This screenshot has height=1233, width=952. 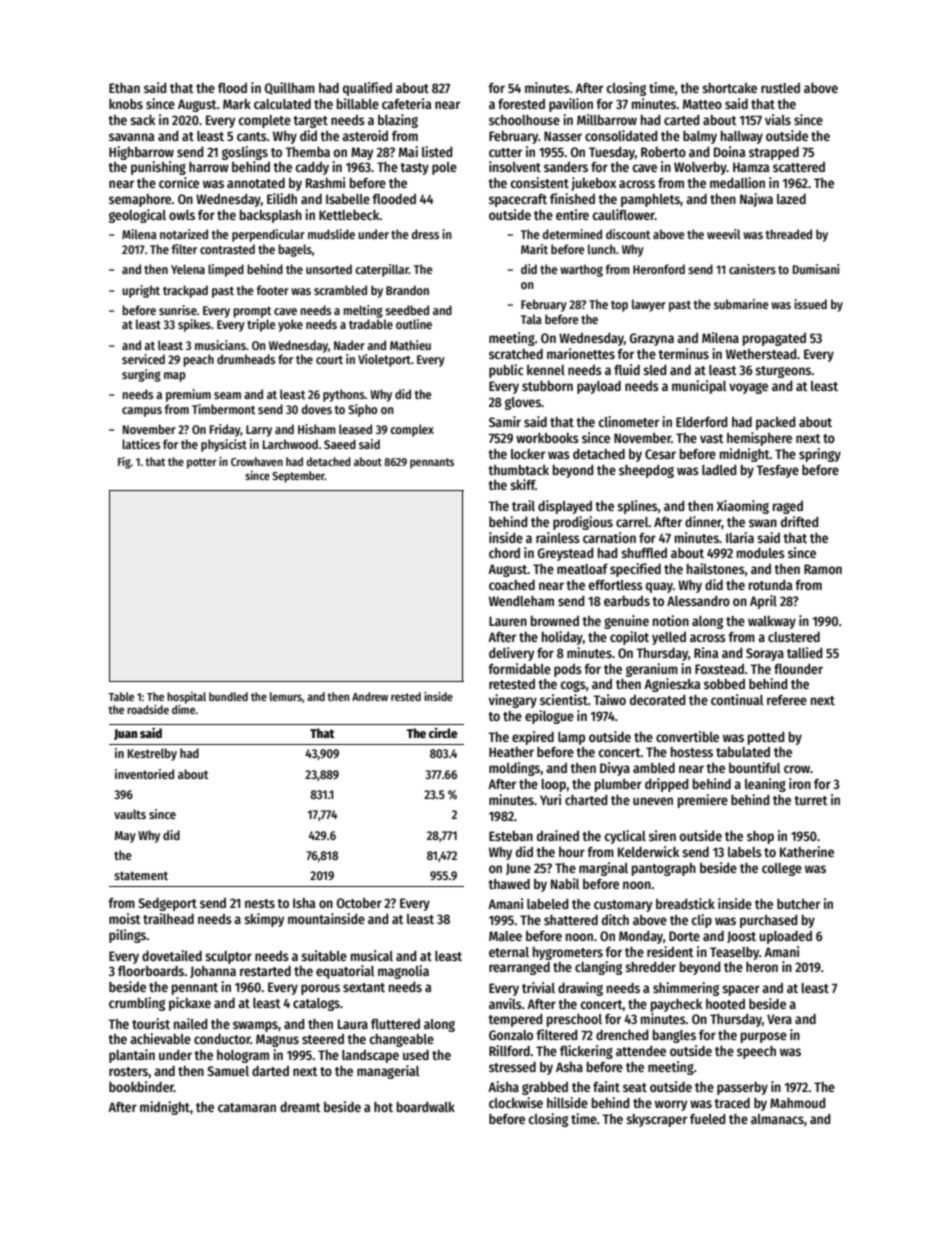 What do you see at coordinates (141, 291) in the screenshot?
I see `upright` at bounding box center [141, 291].
